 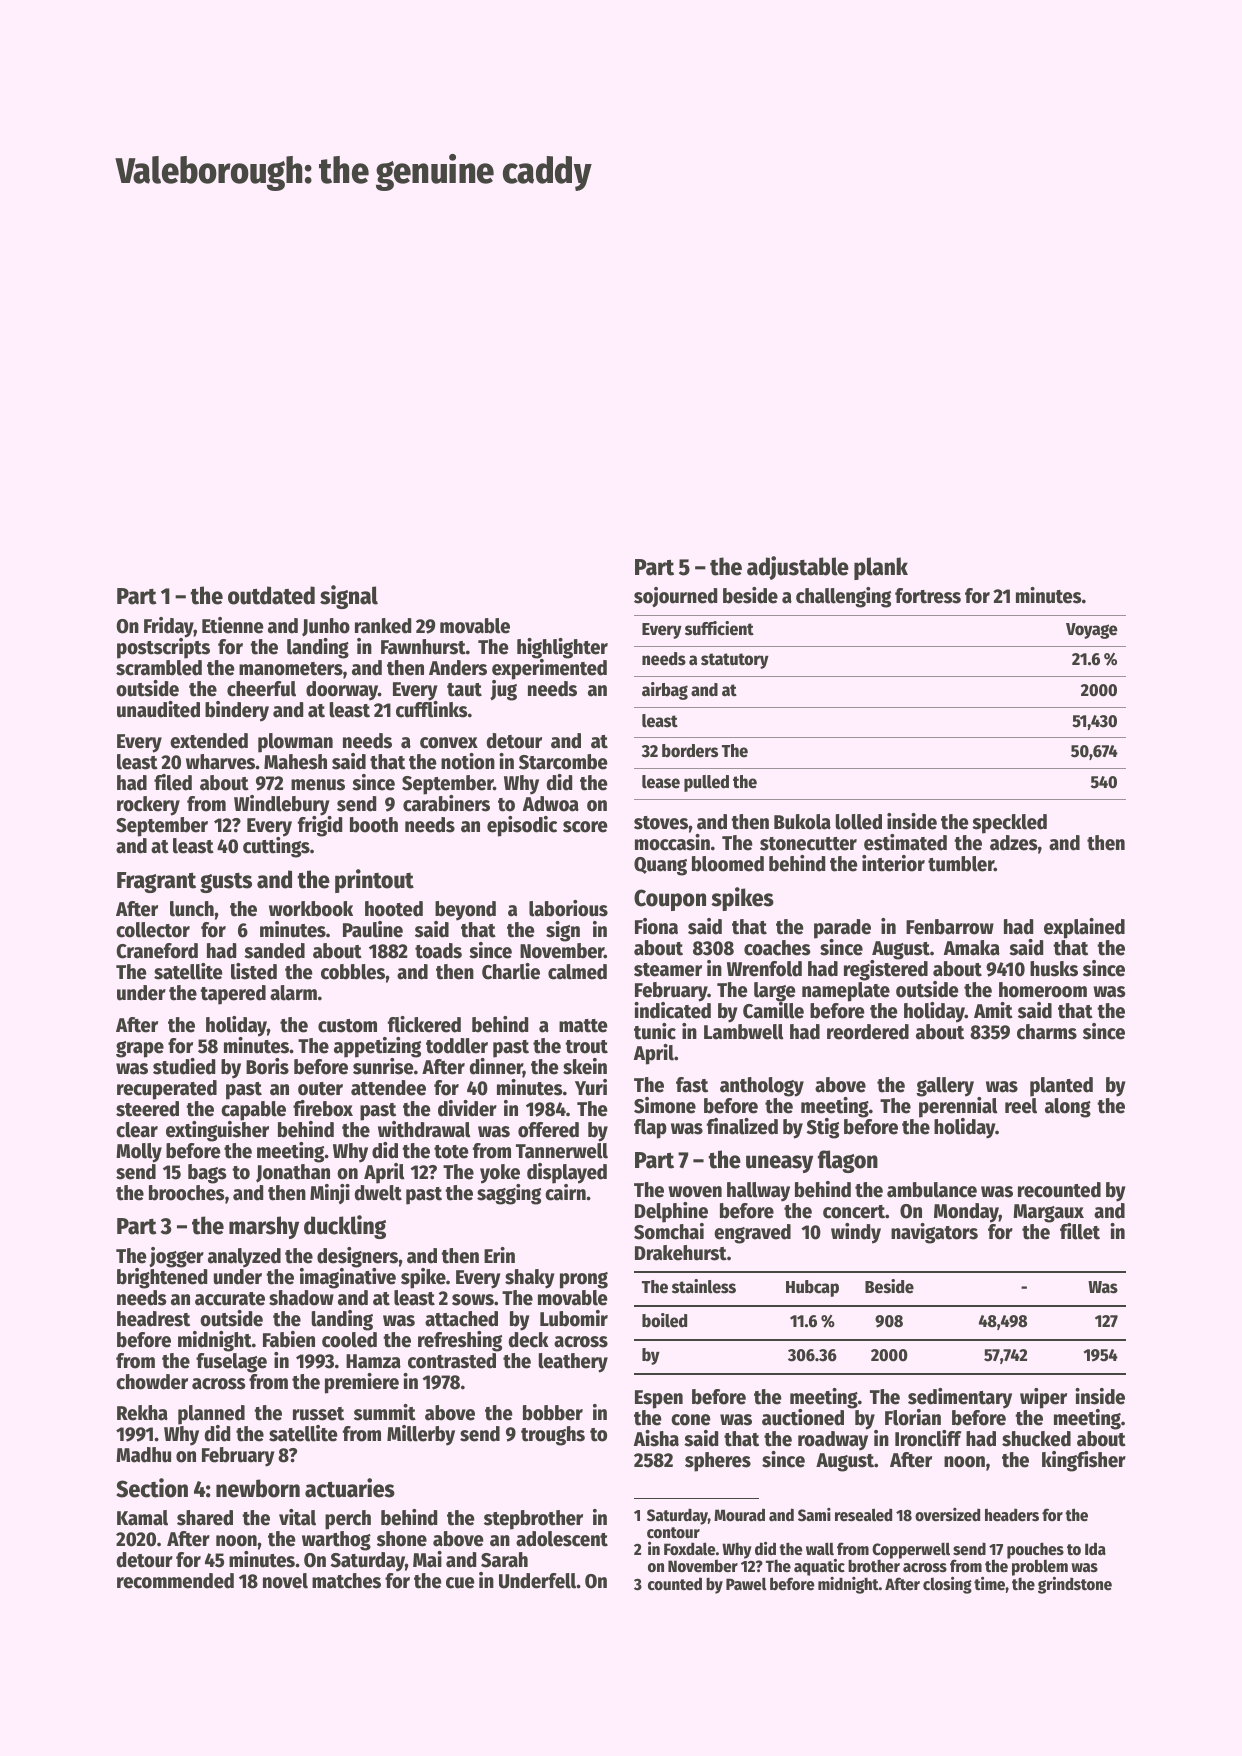 What do you see at coordinates (350, 1488) in the document?
I see `actuaries` at bounding box center [350, 1488].
